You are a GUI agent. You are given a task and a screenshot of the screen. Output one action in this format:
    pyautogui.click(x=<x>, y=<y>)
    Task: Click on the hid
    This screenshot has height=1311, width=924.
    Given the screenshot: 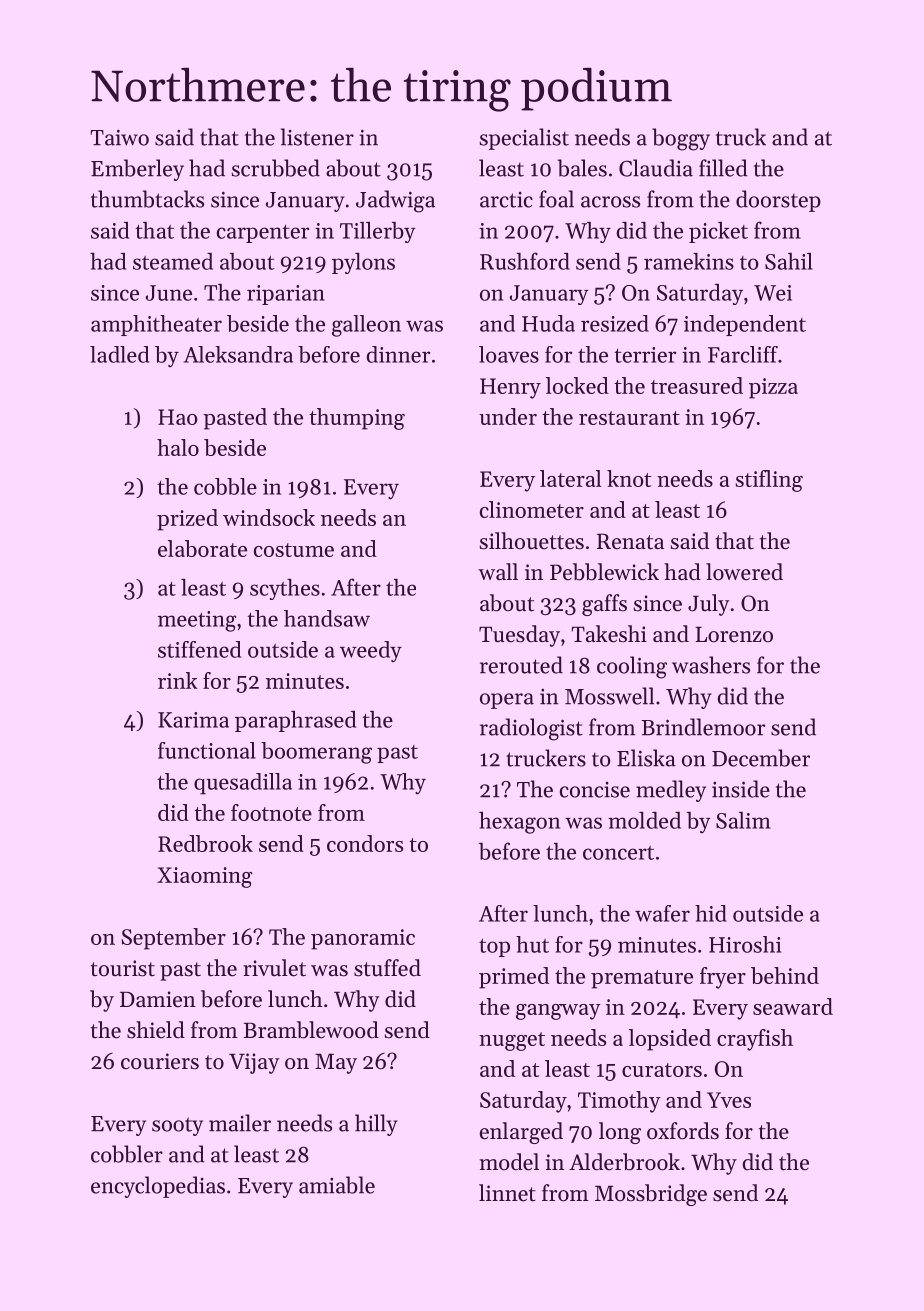 What is the action you would take?
    pyautogui.click(x=711, y=913)
